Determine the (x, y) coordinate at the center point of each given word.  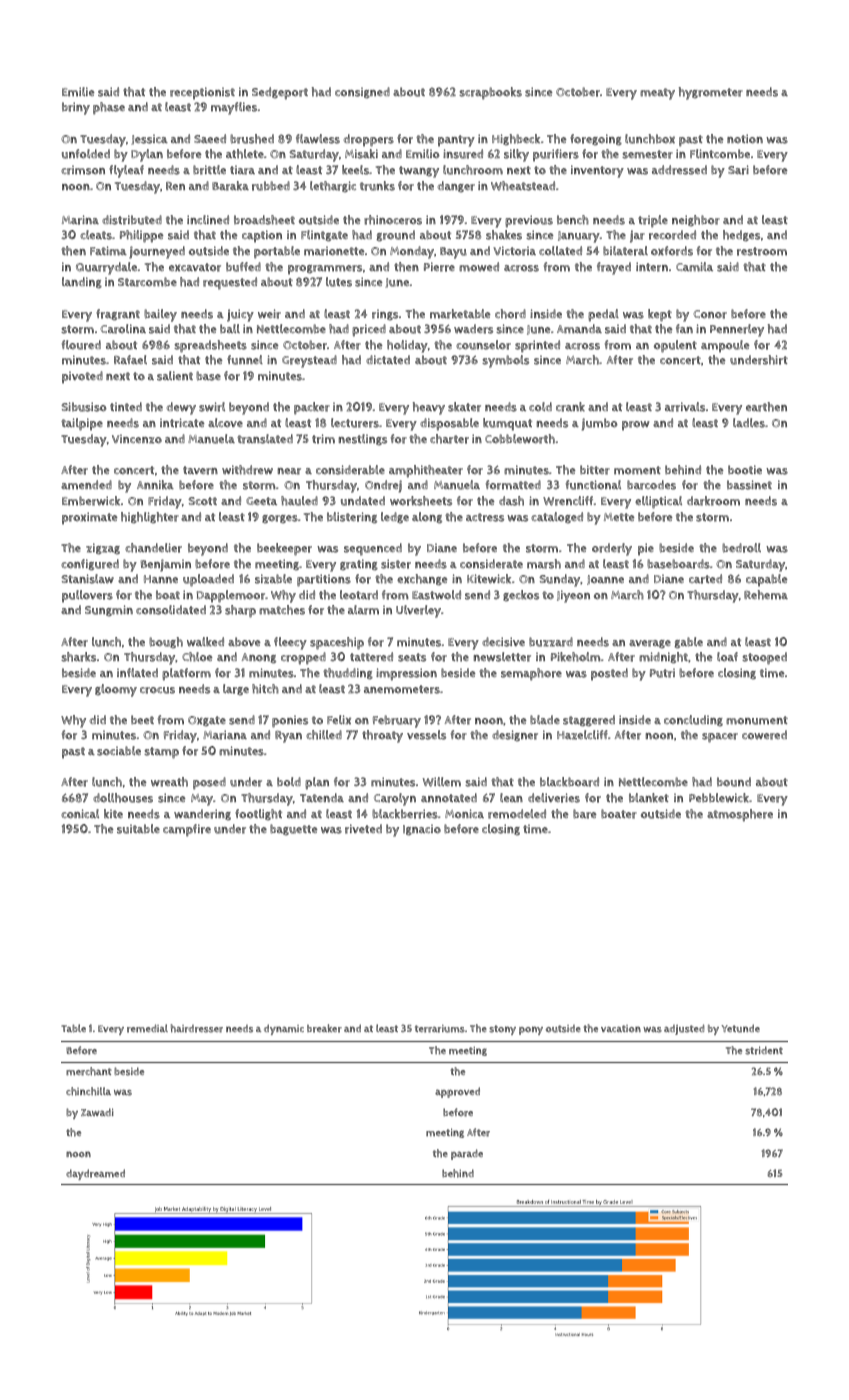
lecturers (355, 423)
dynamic (284, 1029)
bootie (745, 470)
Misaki (361, 154)
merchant (89, 1071)
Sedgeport (280, 93)
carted (705, 579)
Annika (155, 484)
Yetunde (740, 1028)
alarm (363, 610)
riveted (363, 829)
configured (90, 565)
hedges (741, 236)
